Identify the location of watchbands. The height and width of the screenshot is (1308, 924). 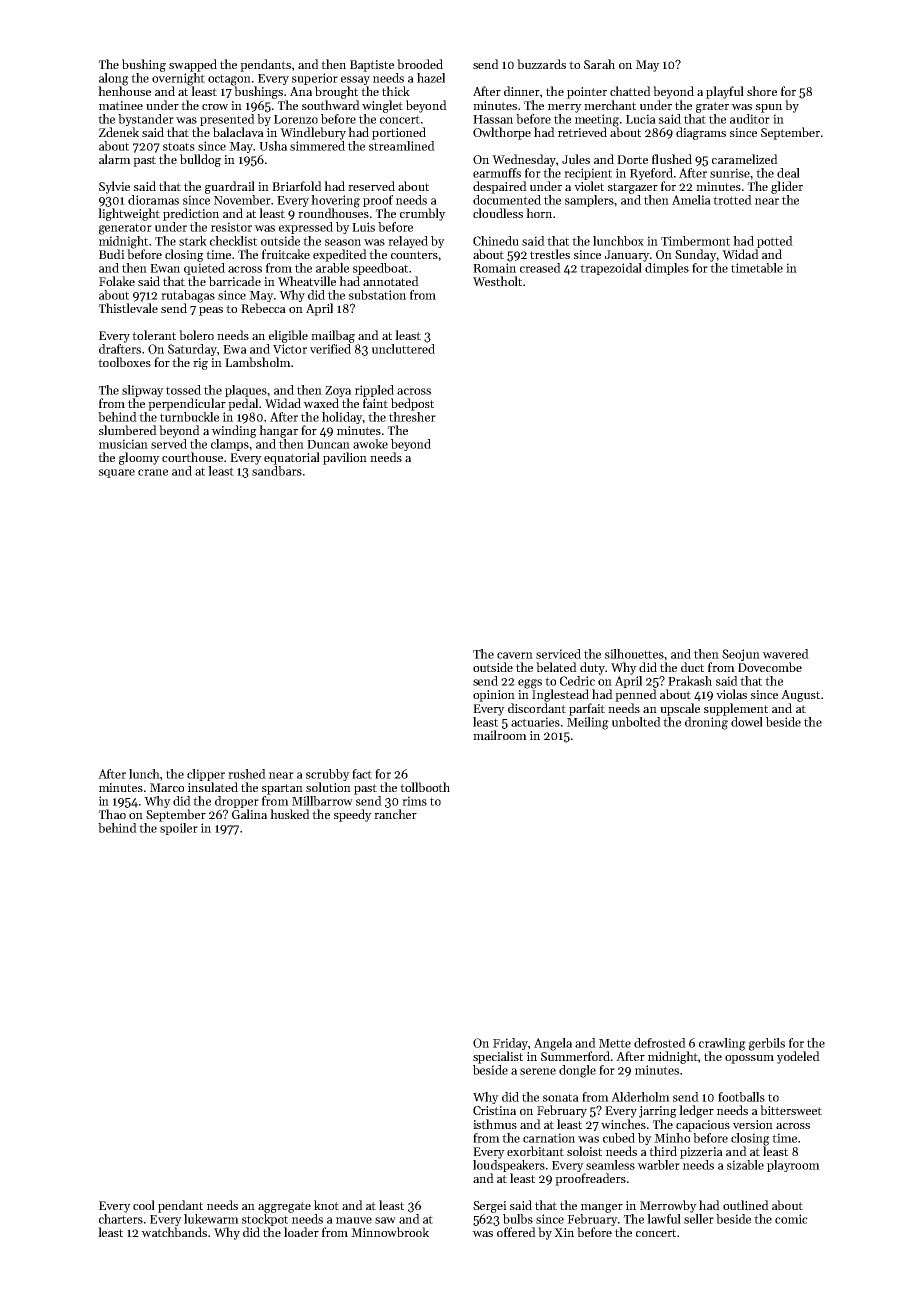
(174, 1232).
